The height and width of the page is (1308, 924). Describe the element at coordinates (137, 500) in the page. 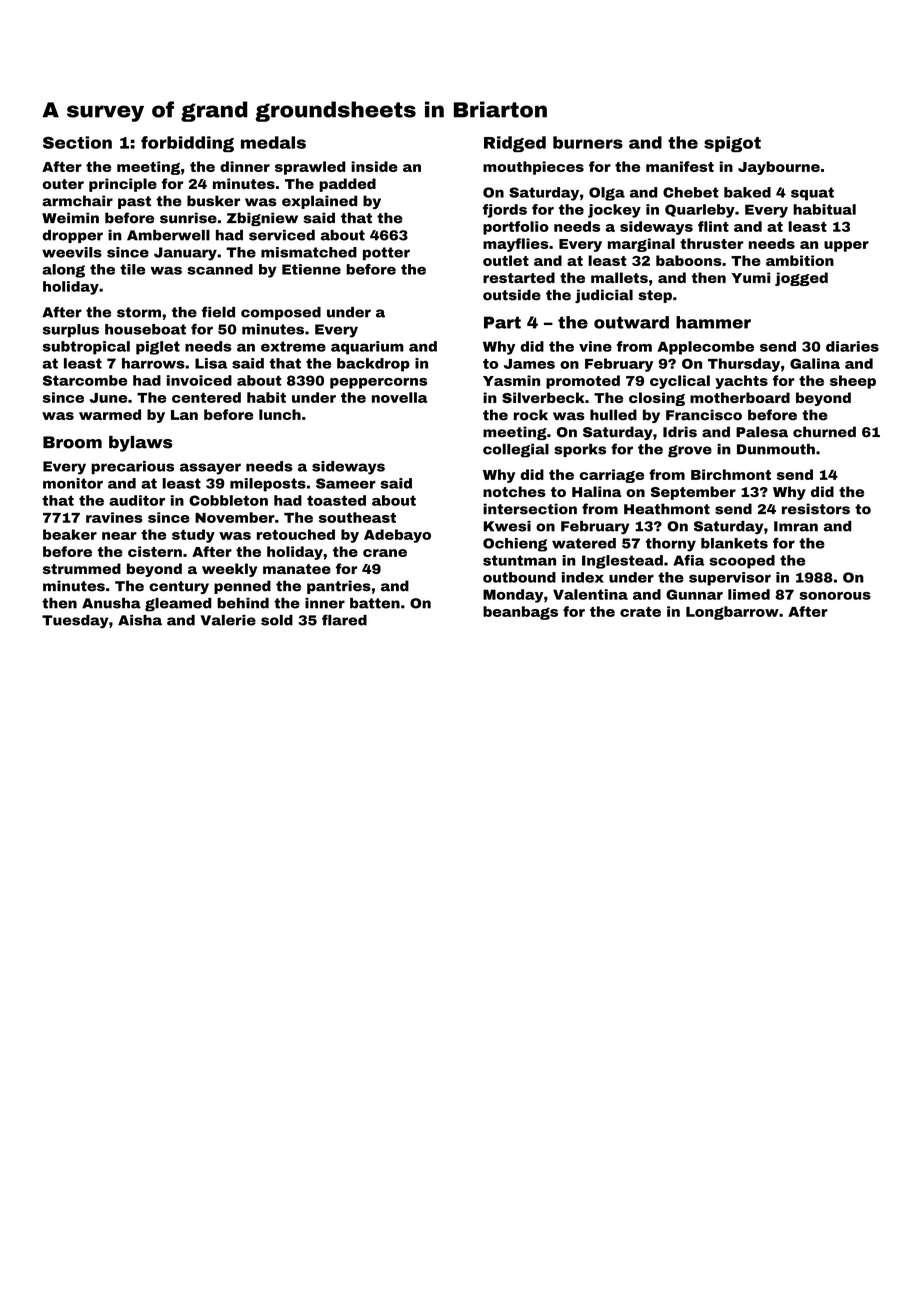

I see `auditor` at that location.
